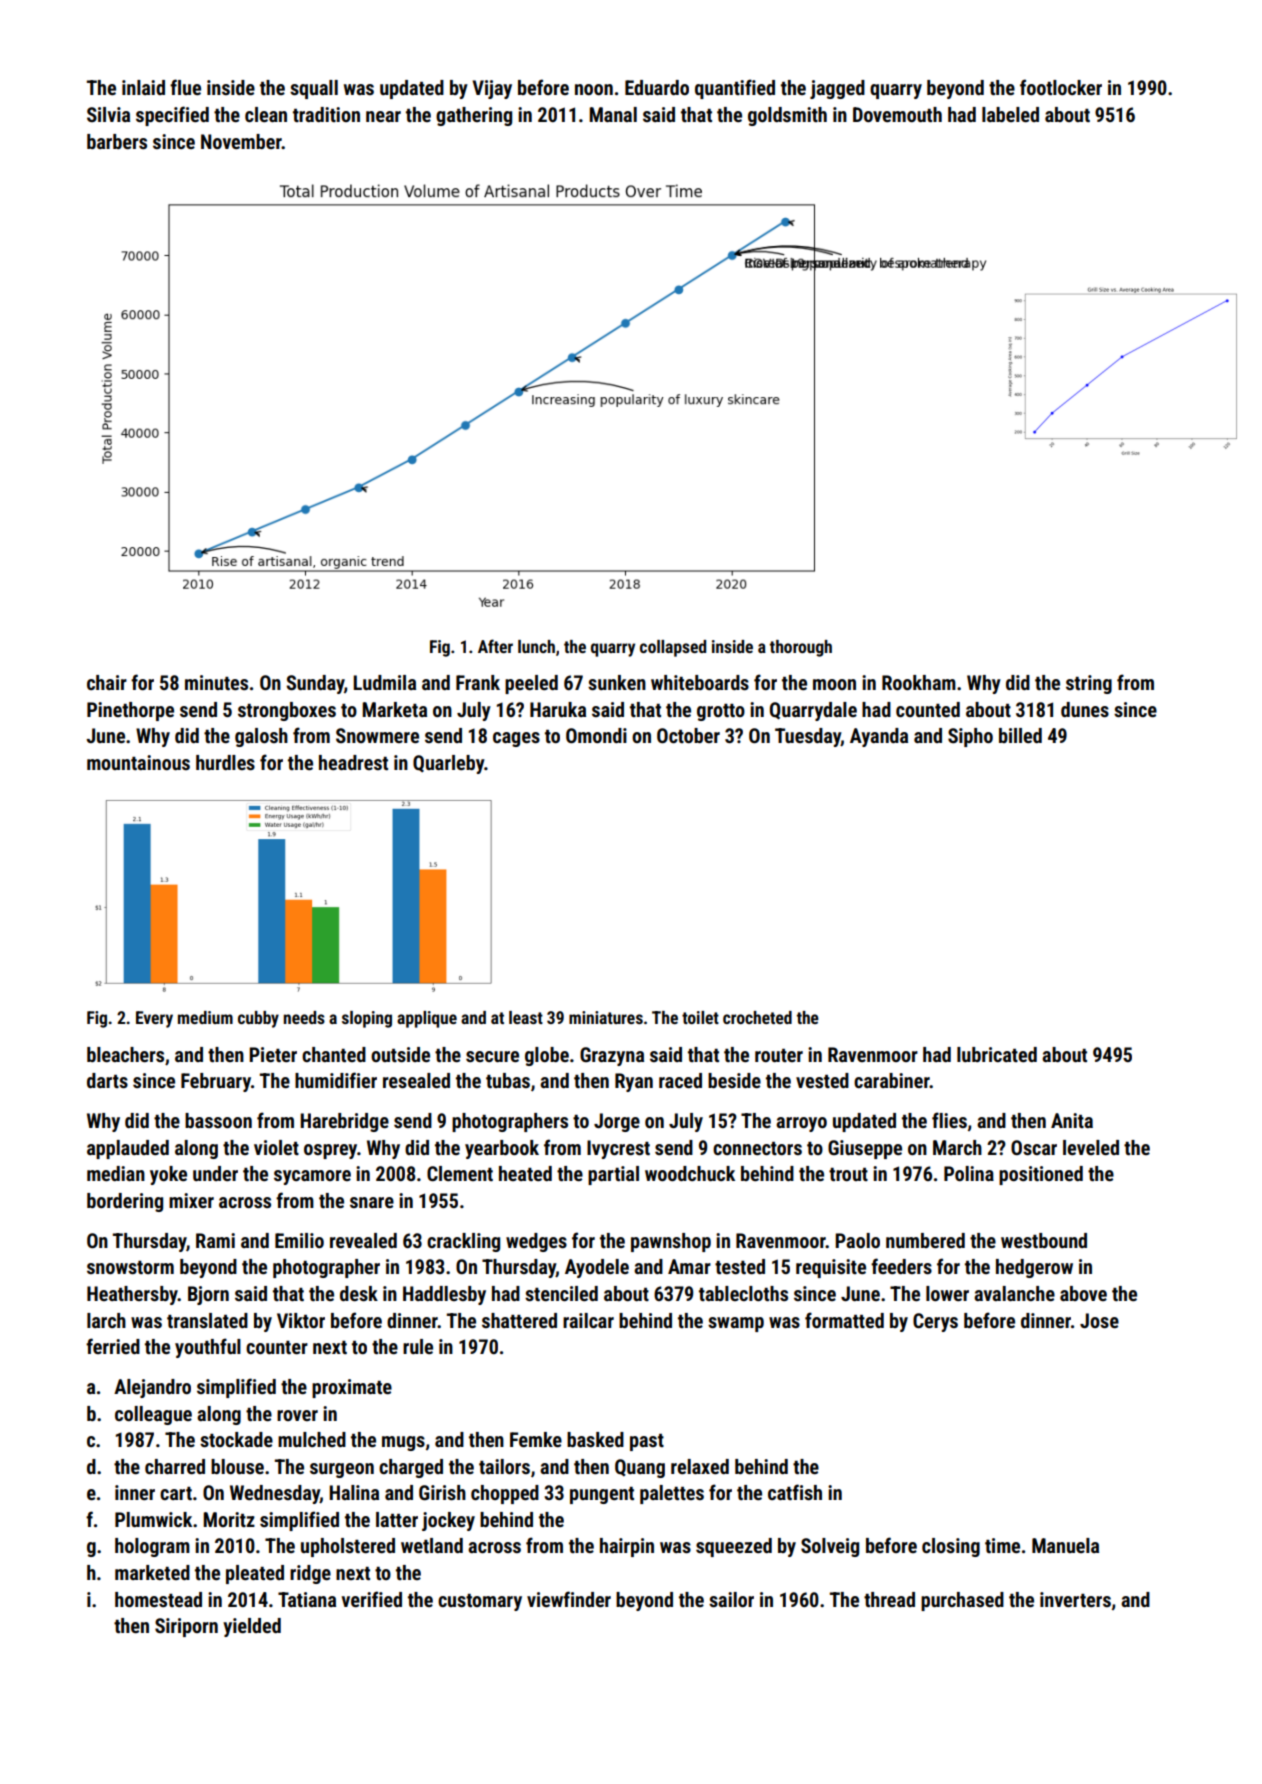 Image resolution: width=1262 pixels, height=1784 pixels. I want to click on string, so click(1089, 684).
